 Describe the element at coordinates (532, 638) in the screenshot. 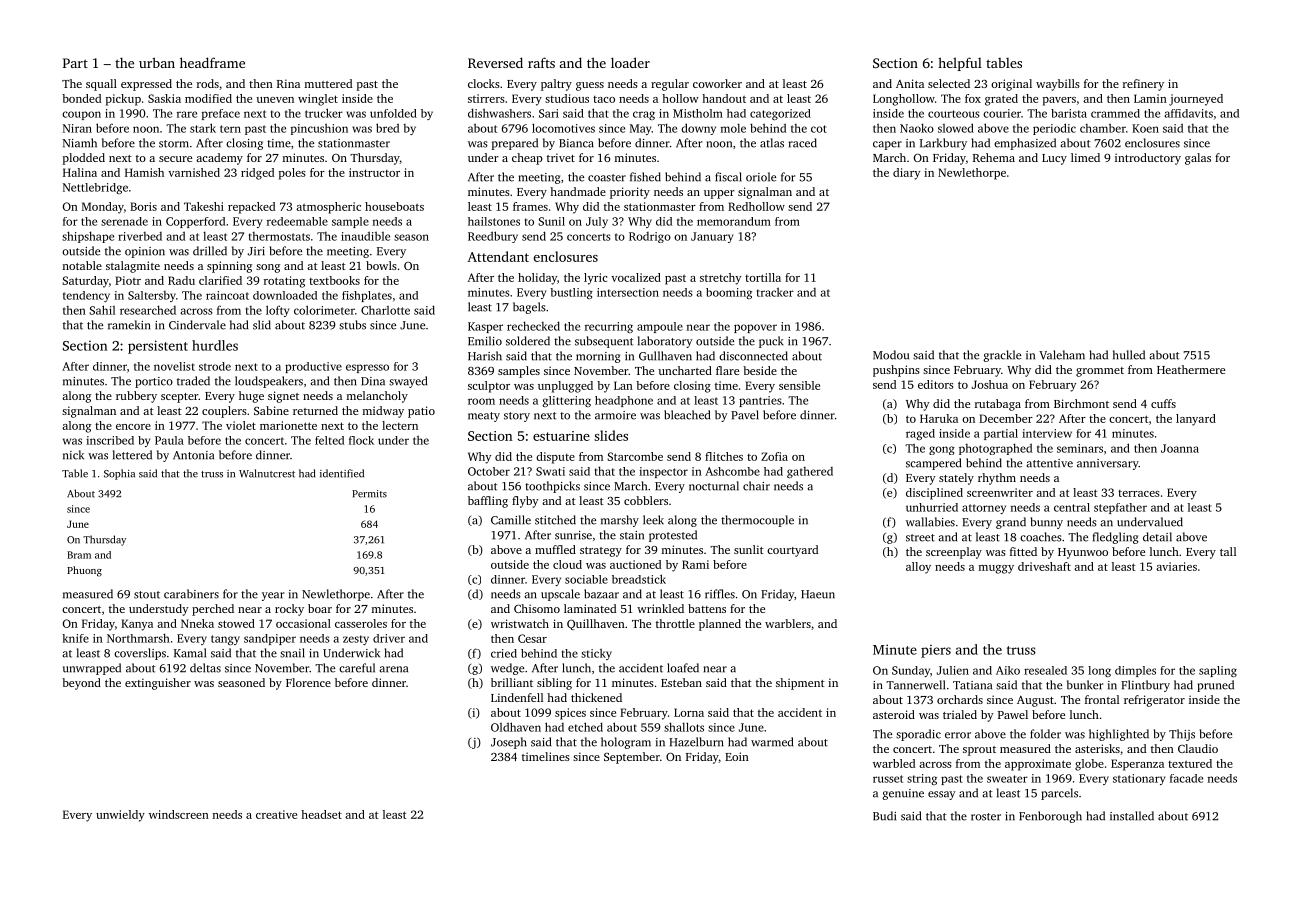

I see `Cesar` at that location.
